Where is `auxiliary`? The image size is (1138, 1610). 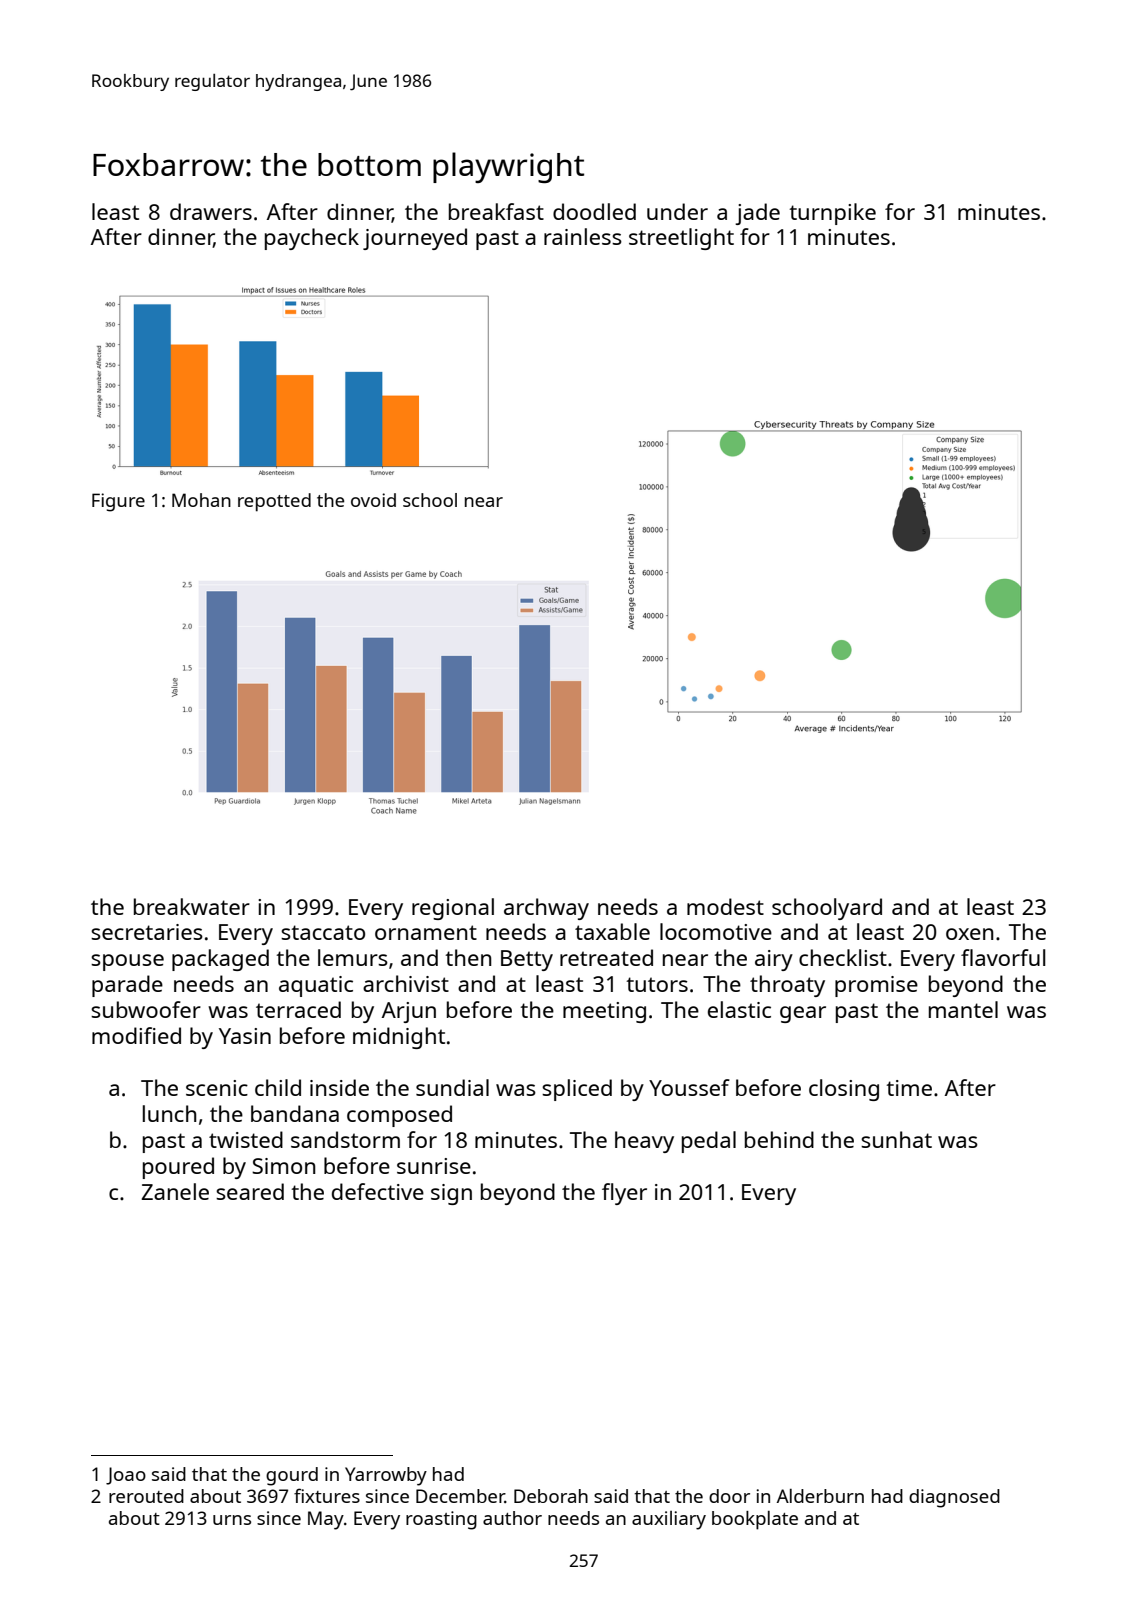
auxiliary is located at coordinates (669, 1520).
